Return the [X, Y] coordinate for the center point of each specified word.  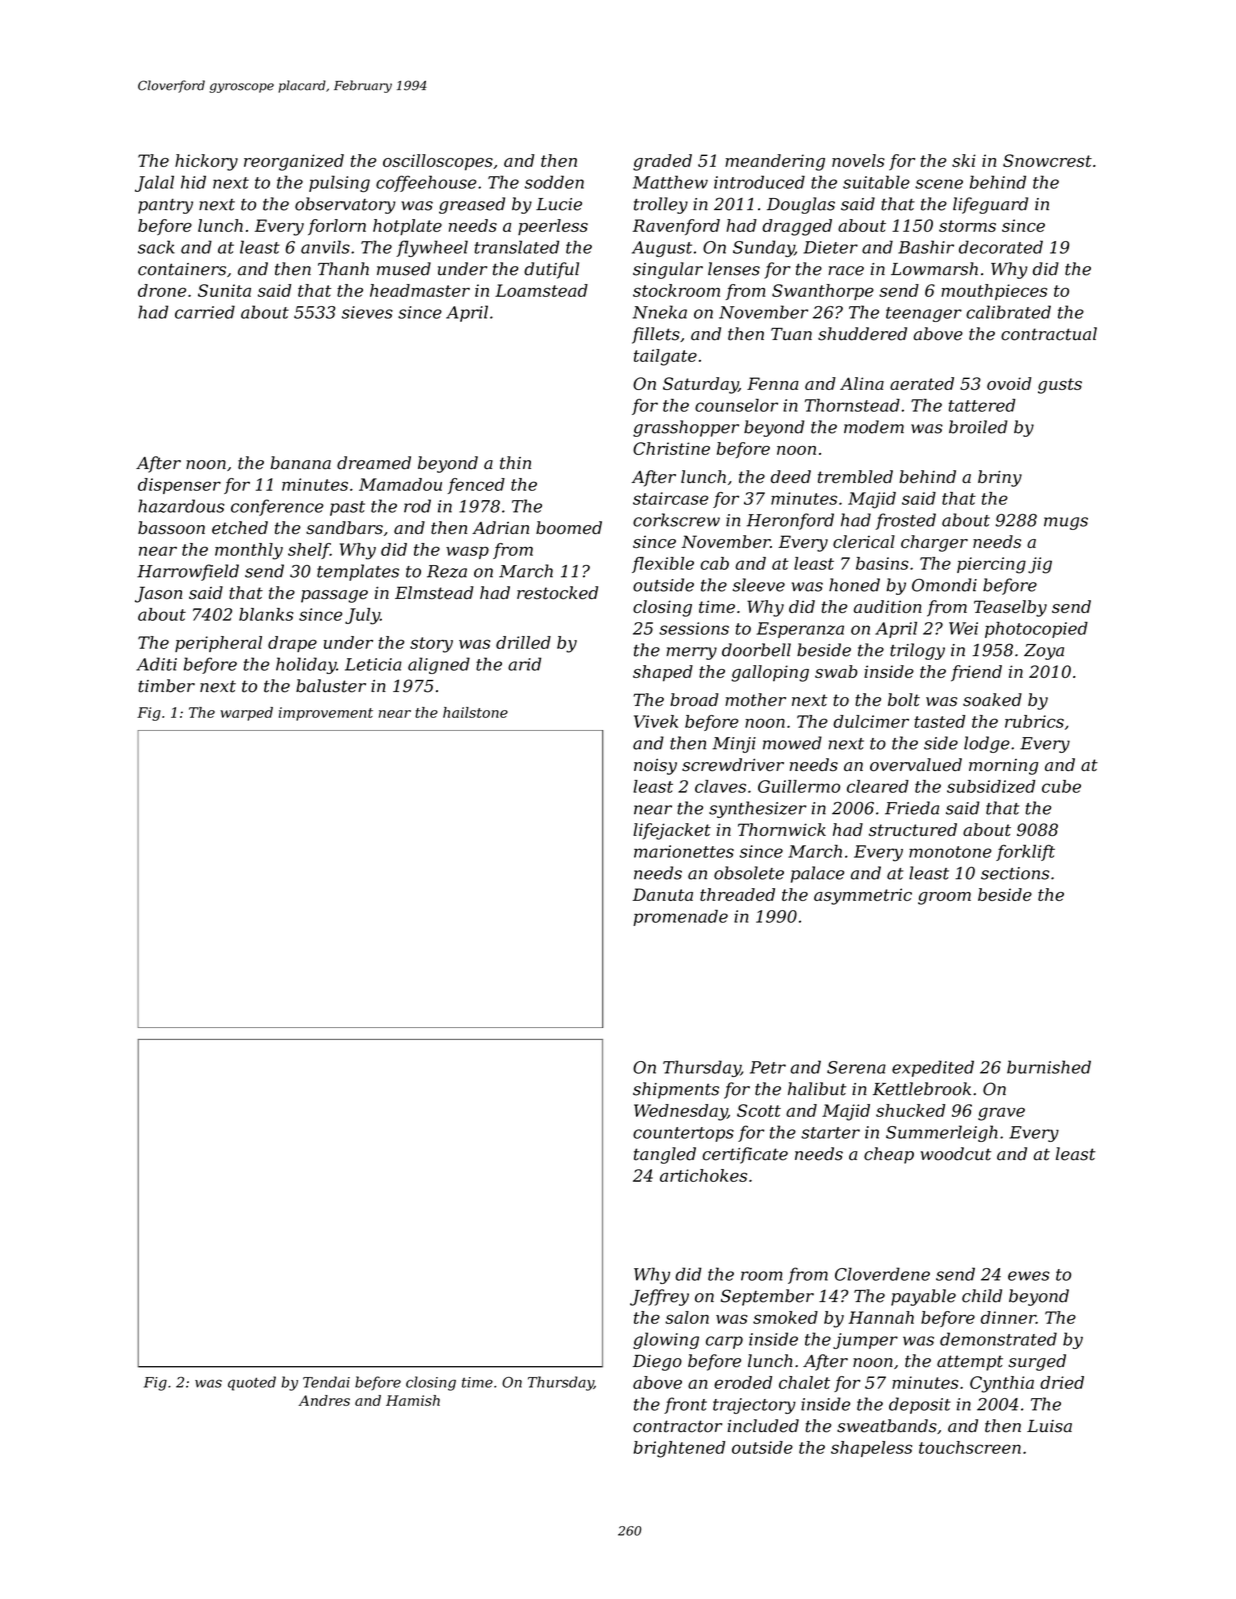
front [685, 1405]
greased [472, 205]
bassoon [171, 528]
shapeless [871, 1449]
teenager [924, 314]
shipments [676, 1090]
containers [182, 269]
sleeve [759, 585]
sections [1015, 873]
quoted [252, 1383]
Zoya [1044, 652]
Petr [768, 1067]
